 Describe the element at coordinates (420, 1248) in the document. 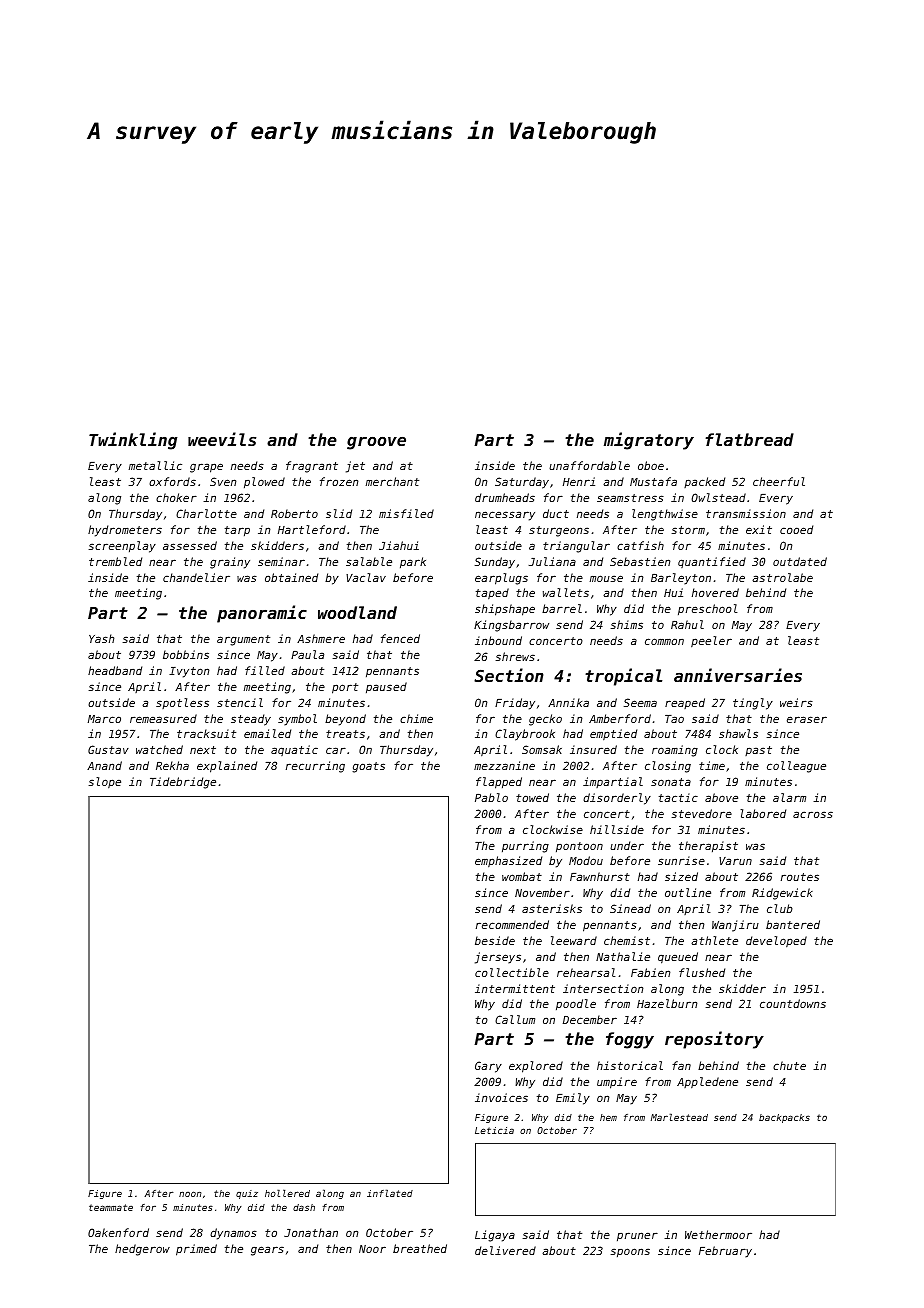

I see `breathed` at that location.
